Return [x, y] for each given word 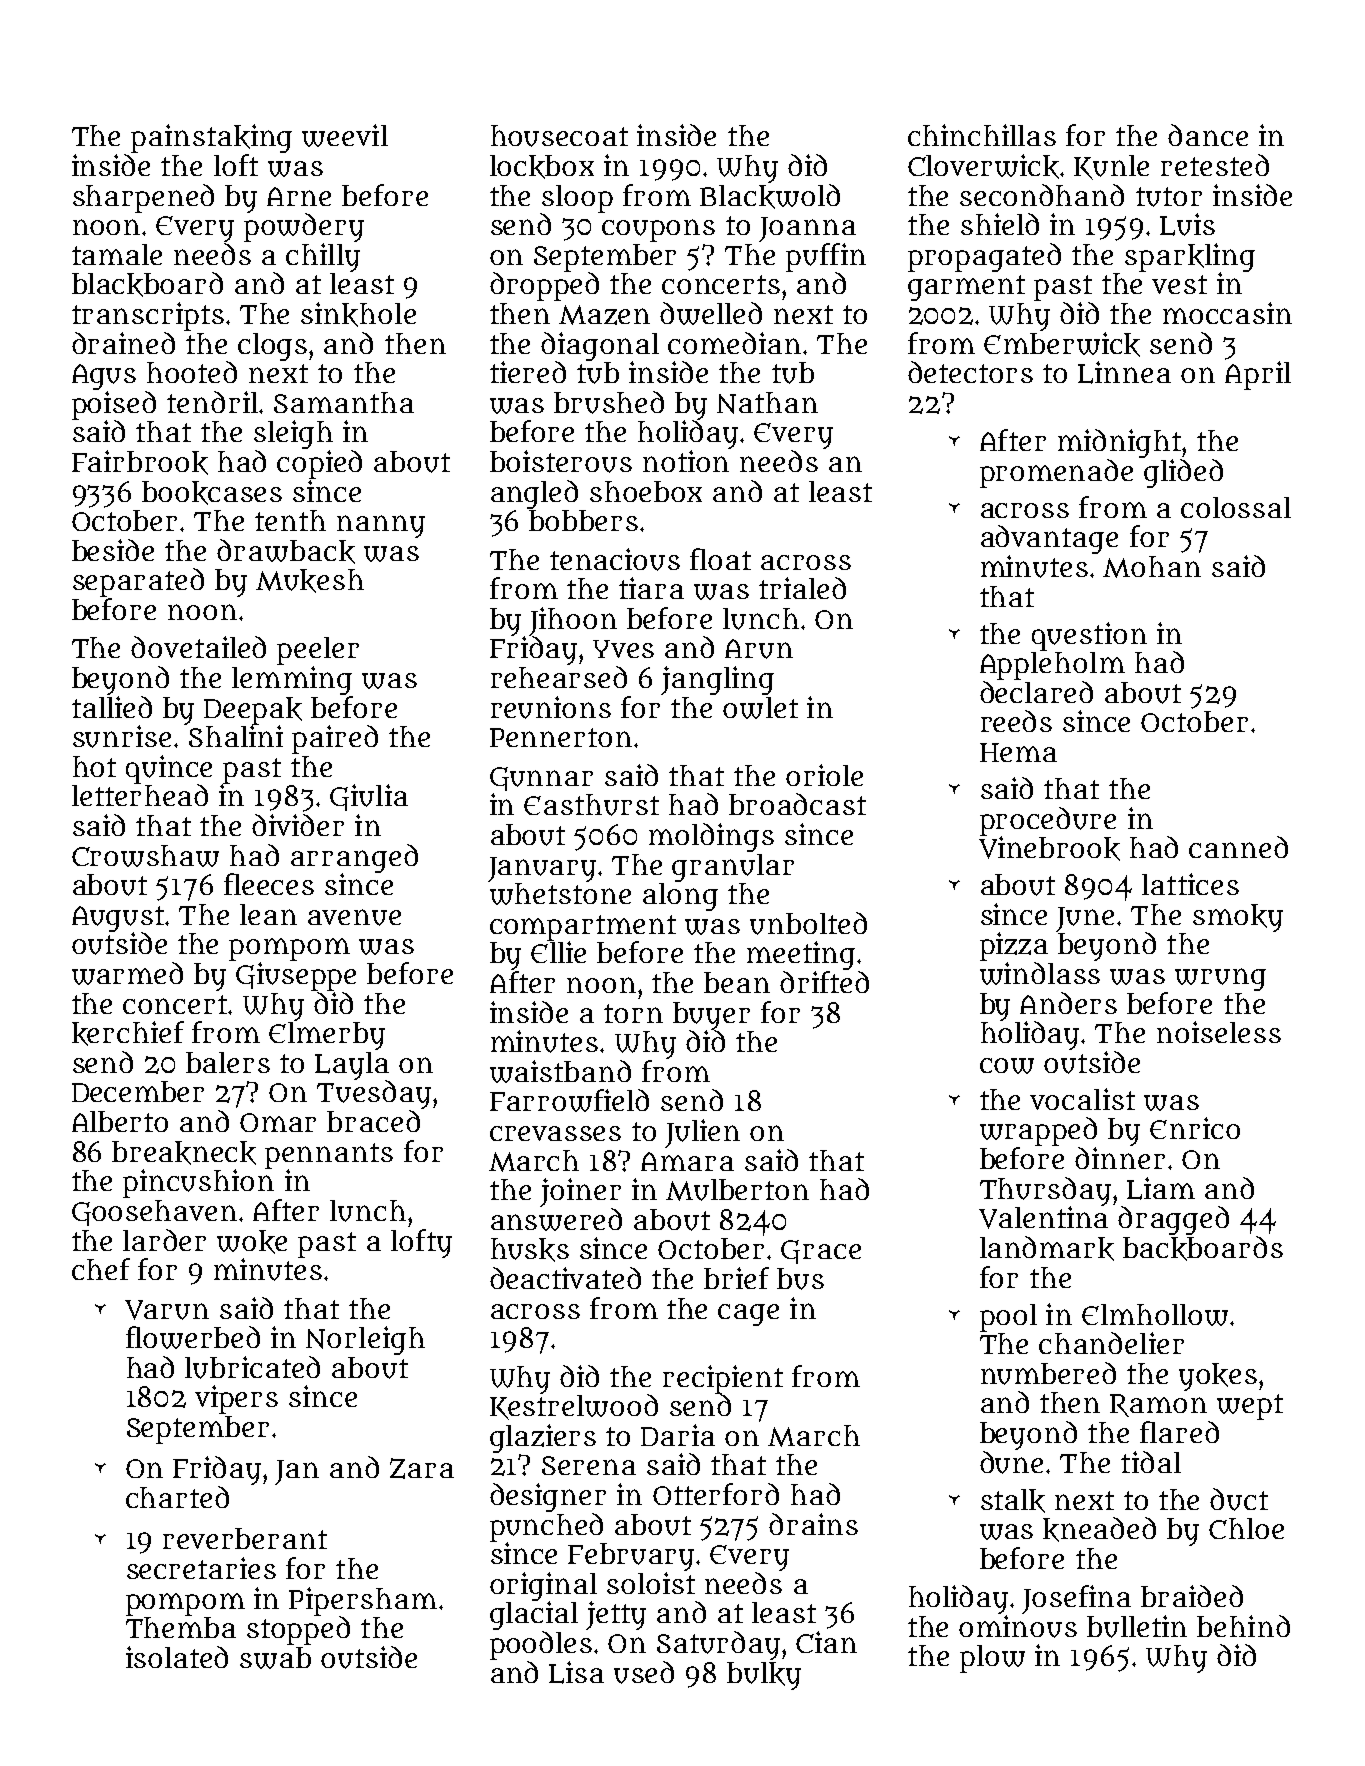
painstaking [211, 138]
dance [1208, 135]
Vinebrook [1049, 848]
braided [1192, 1596]
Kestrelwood [574, 1407]
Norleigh [365, 1340]
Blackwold [770, 196]
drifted [824, 982]
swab [275, 1658]
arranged [354, 858]
